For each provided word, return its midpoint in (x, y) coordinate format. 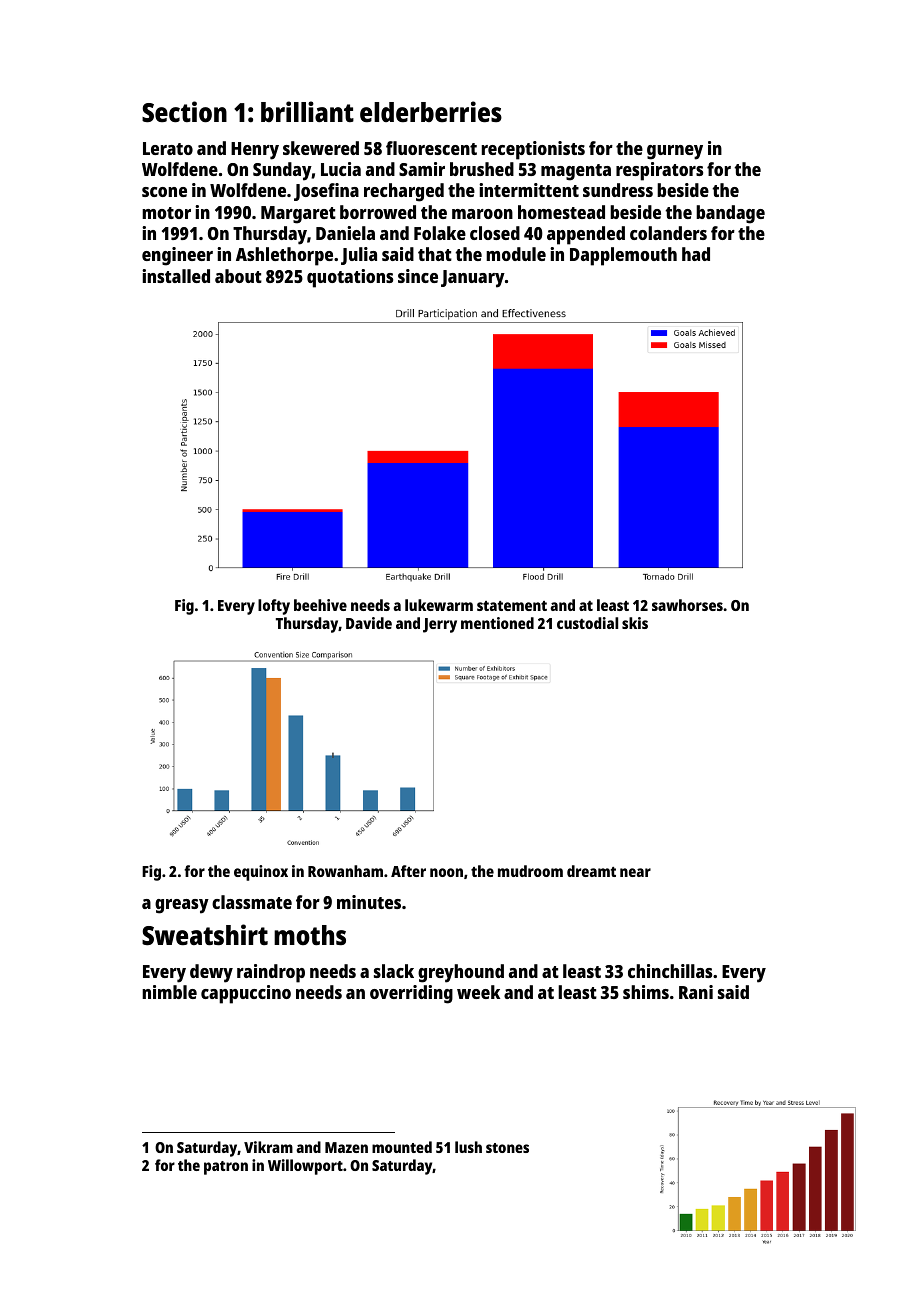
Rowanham (345, 871)
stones (507, 1148)
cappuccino (246, 994)
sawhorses (687, 605)
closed (495, 233)
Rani (696, 992)
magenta (576, 172)
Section (184, 112)
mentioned (497, 623)
